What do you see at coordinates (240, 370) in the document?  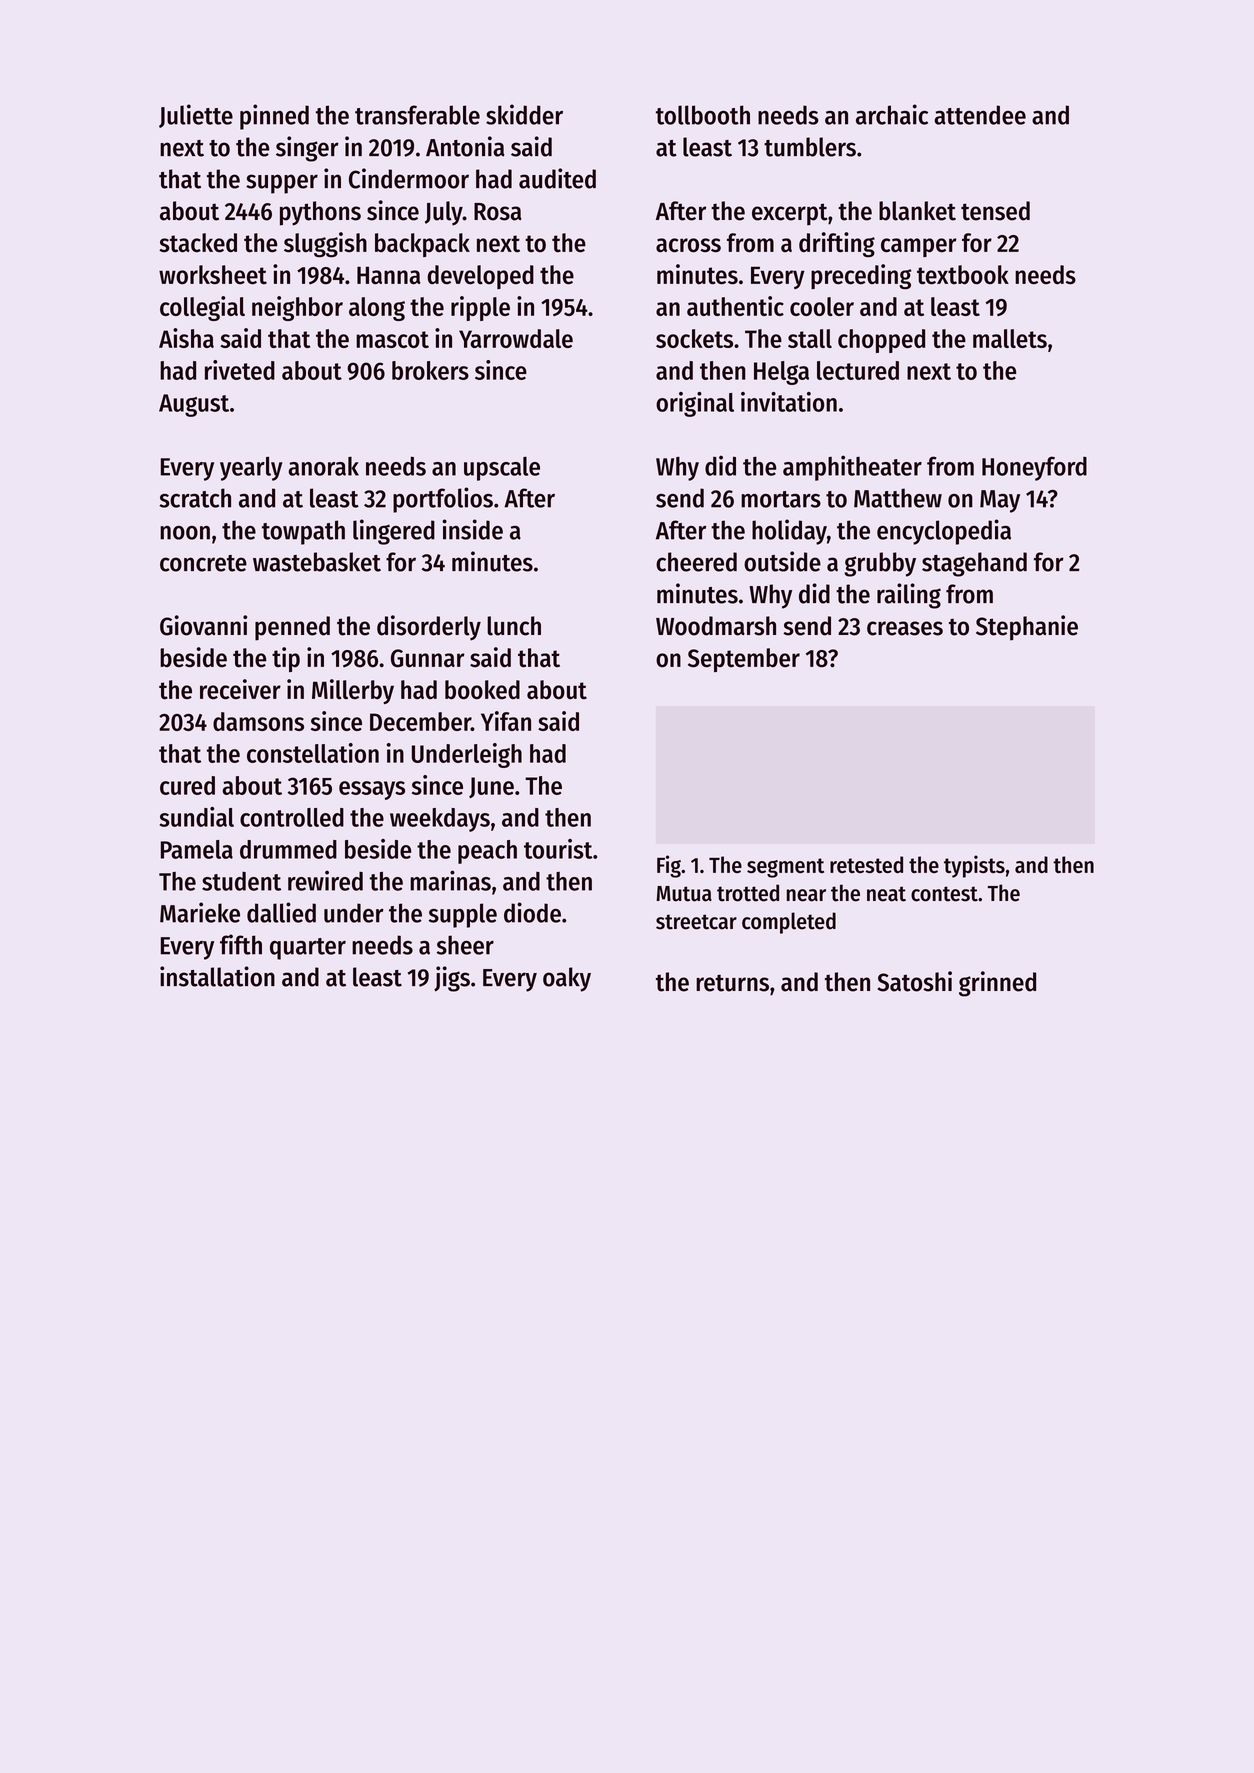 I see `riveted` at bounding box center [240, 370].
